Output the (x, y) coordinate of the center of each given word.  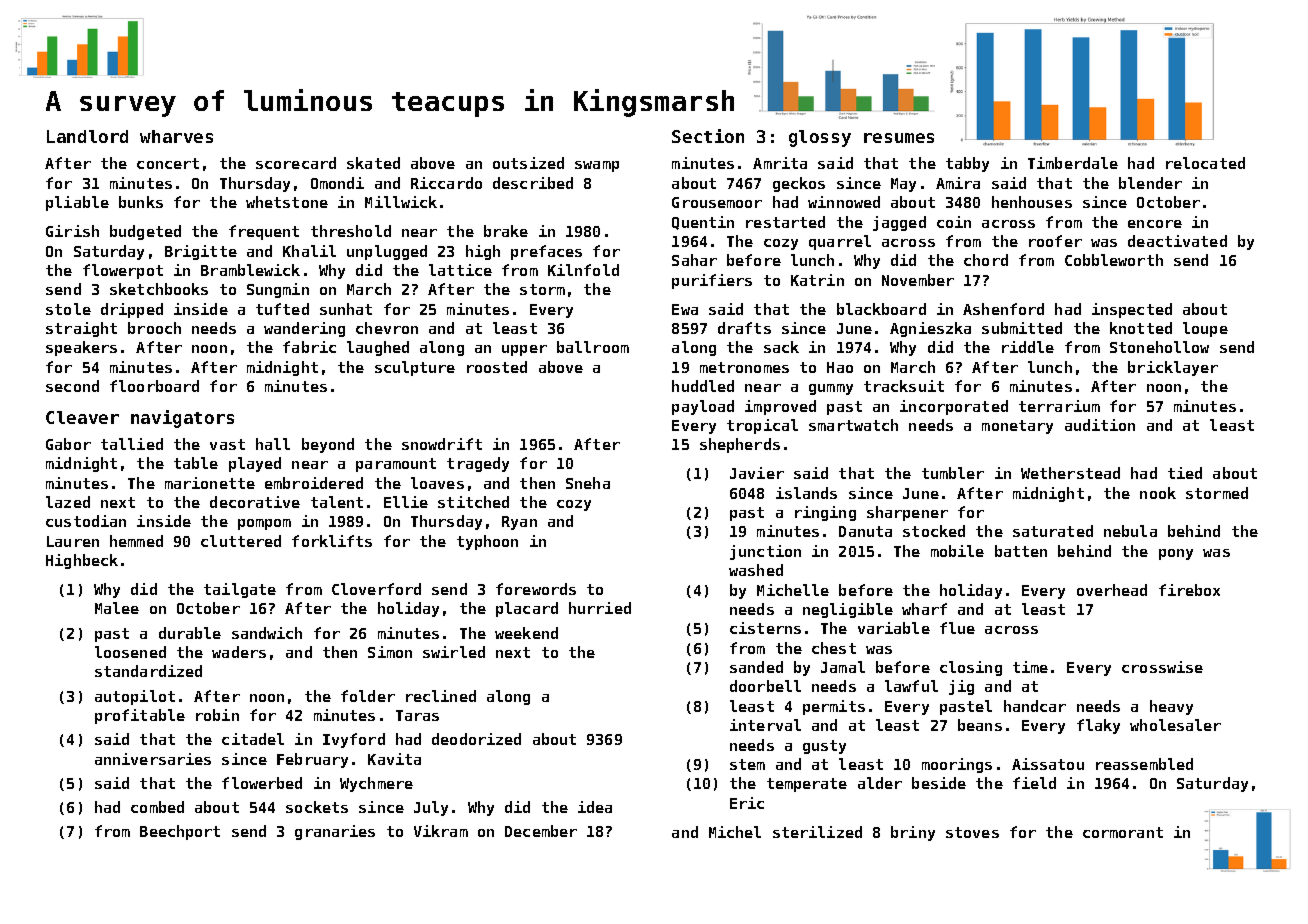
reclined (441, 696)
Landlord (87, 136)
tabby (967, 164)
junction (765, 552)
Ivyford (354, 740)
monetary (1017, 427)
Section (708, 136)
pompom (264, 524)
